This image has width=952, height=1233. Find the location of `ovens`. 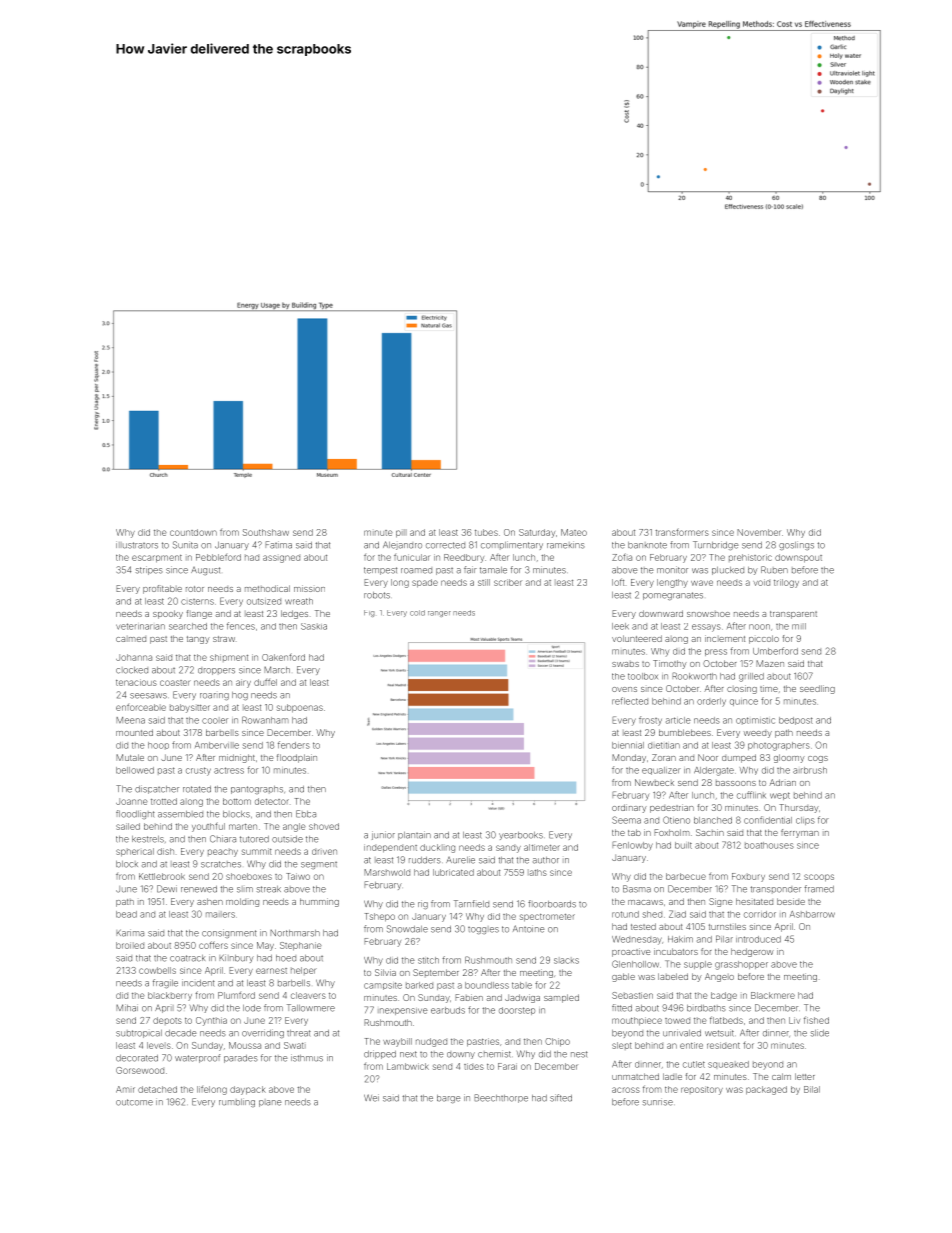

ovens is located at coordinates (624, 689).
